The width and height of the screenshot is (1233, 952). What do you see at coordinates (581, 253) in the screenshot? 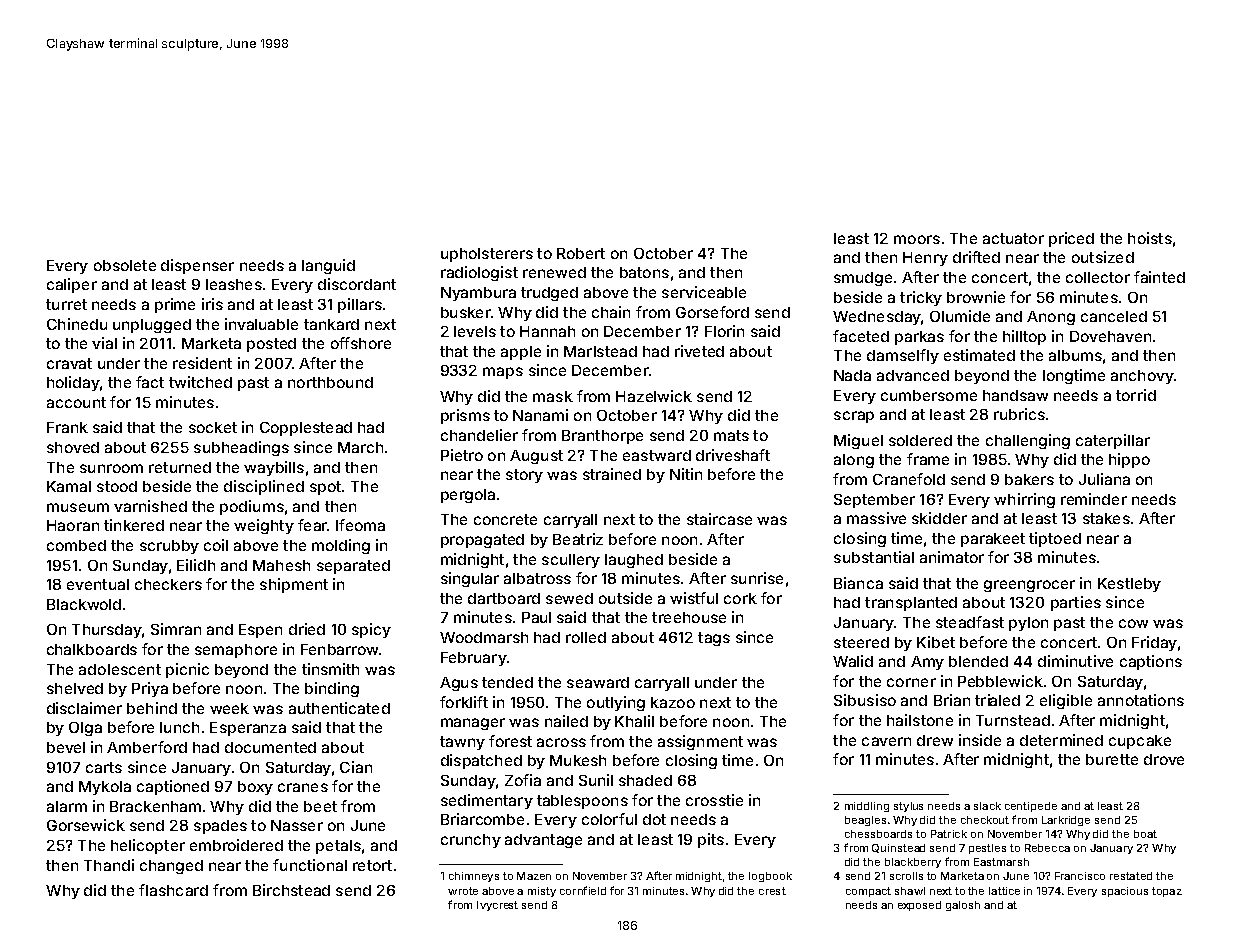
I see `Robert` at bounding box center [581, 253].
